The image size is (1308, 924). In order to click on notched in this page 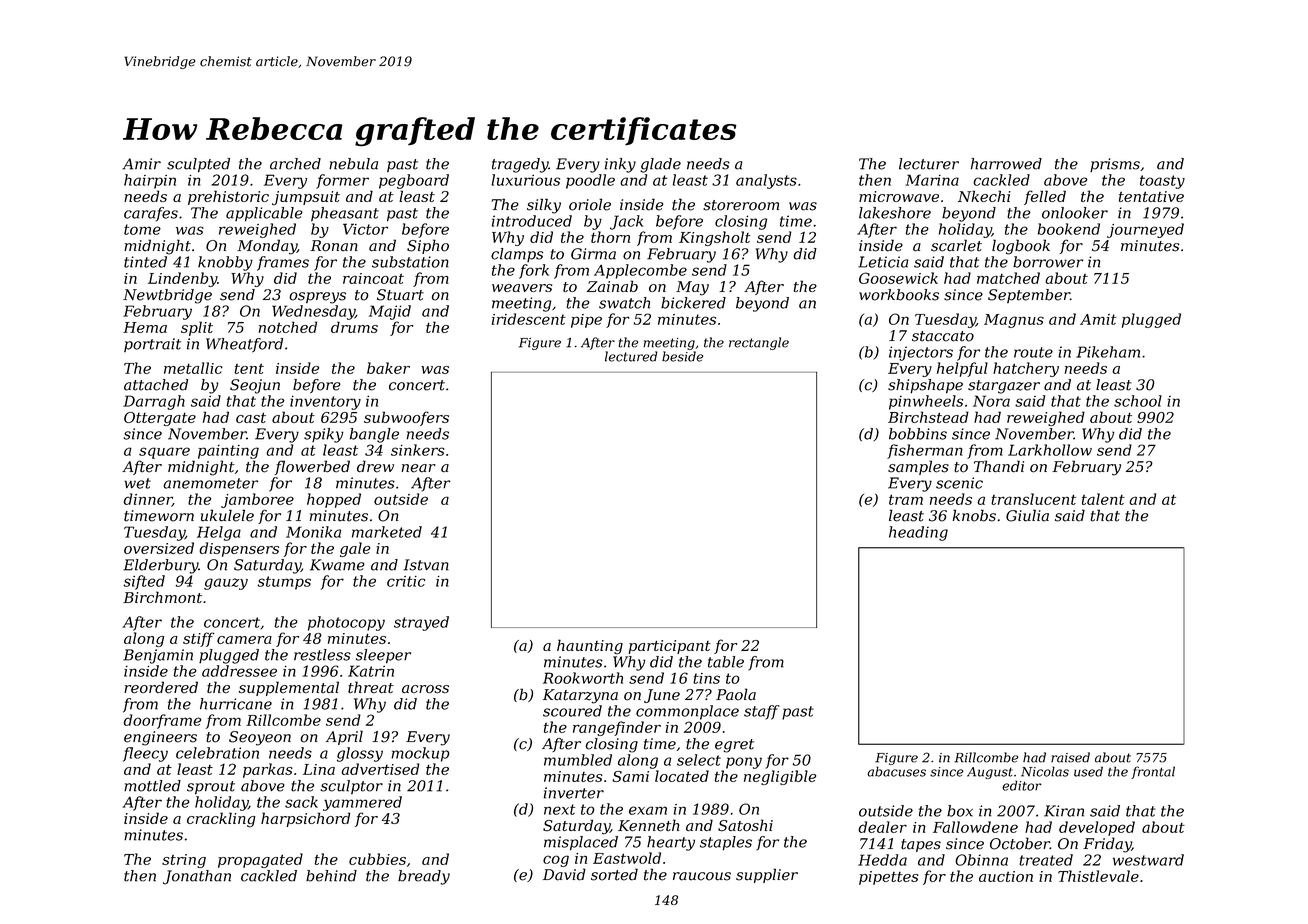, I will do `click(288, 327)`.
